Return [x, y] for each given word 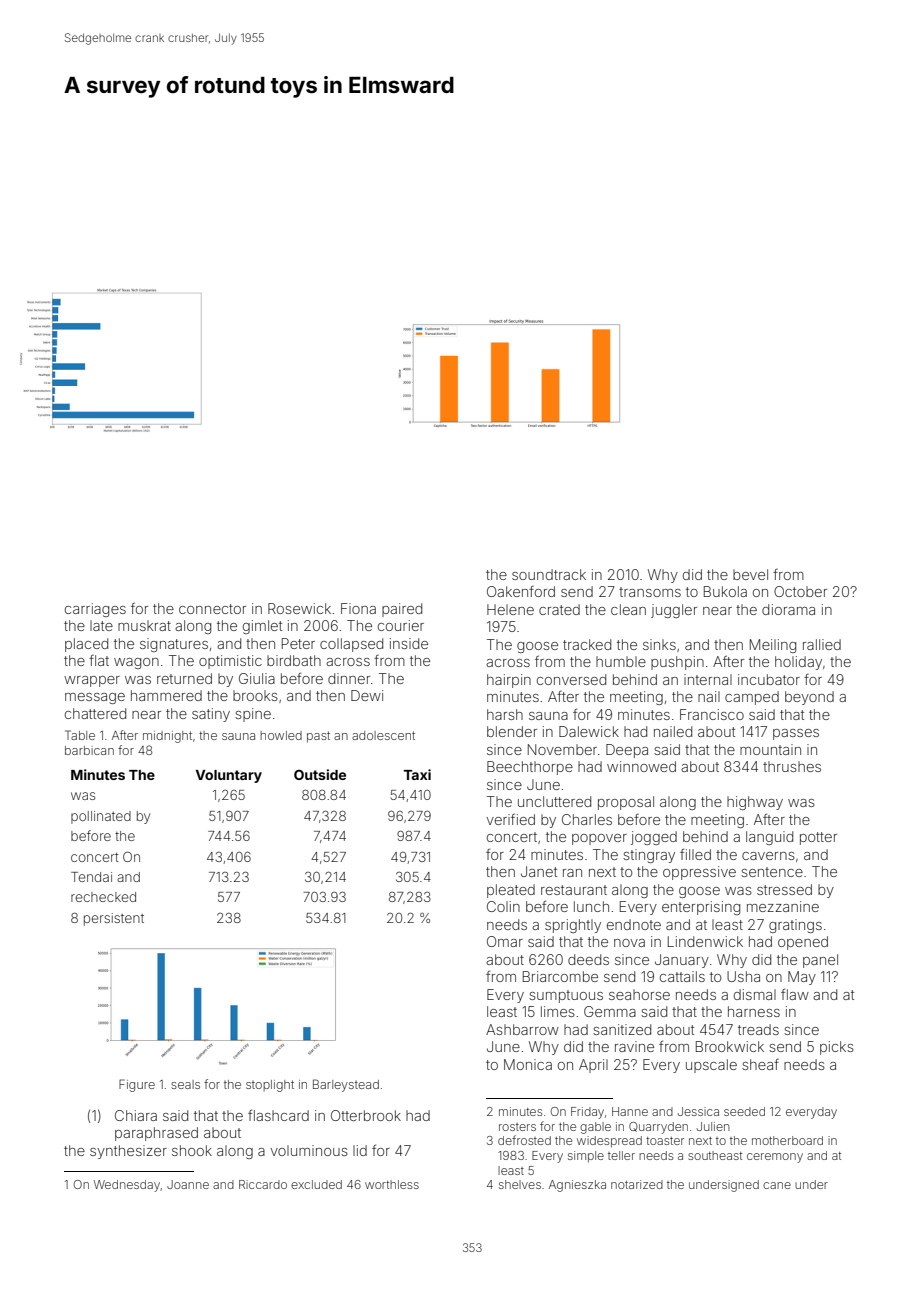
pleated [511, 891]
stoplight [270, 1086]
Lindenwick [705, 941]
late [101, 625]
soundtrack [549, 574]
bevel [750, 574]
